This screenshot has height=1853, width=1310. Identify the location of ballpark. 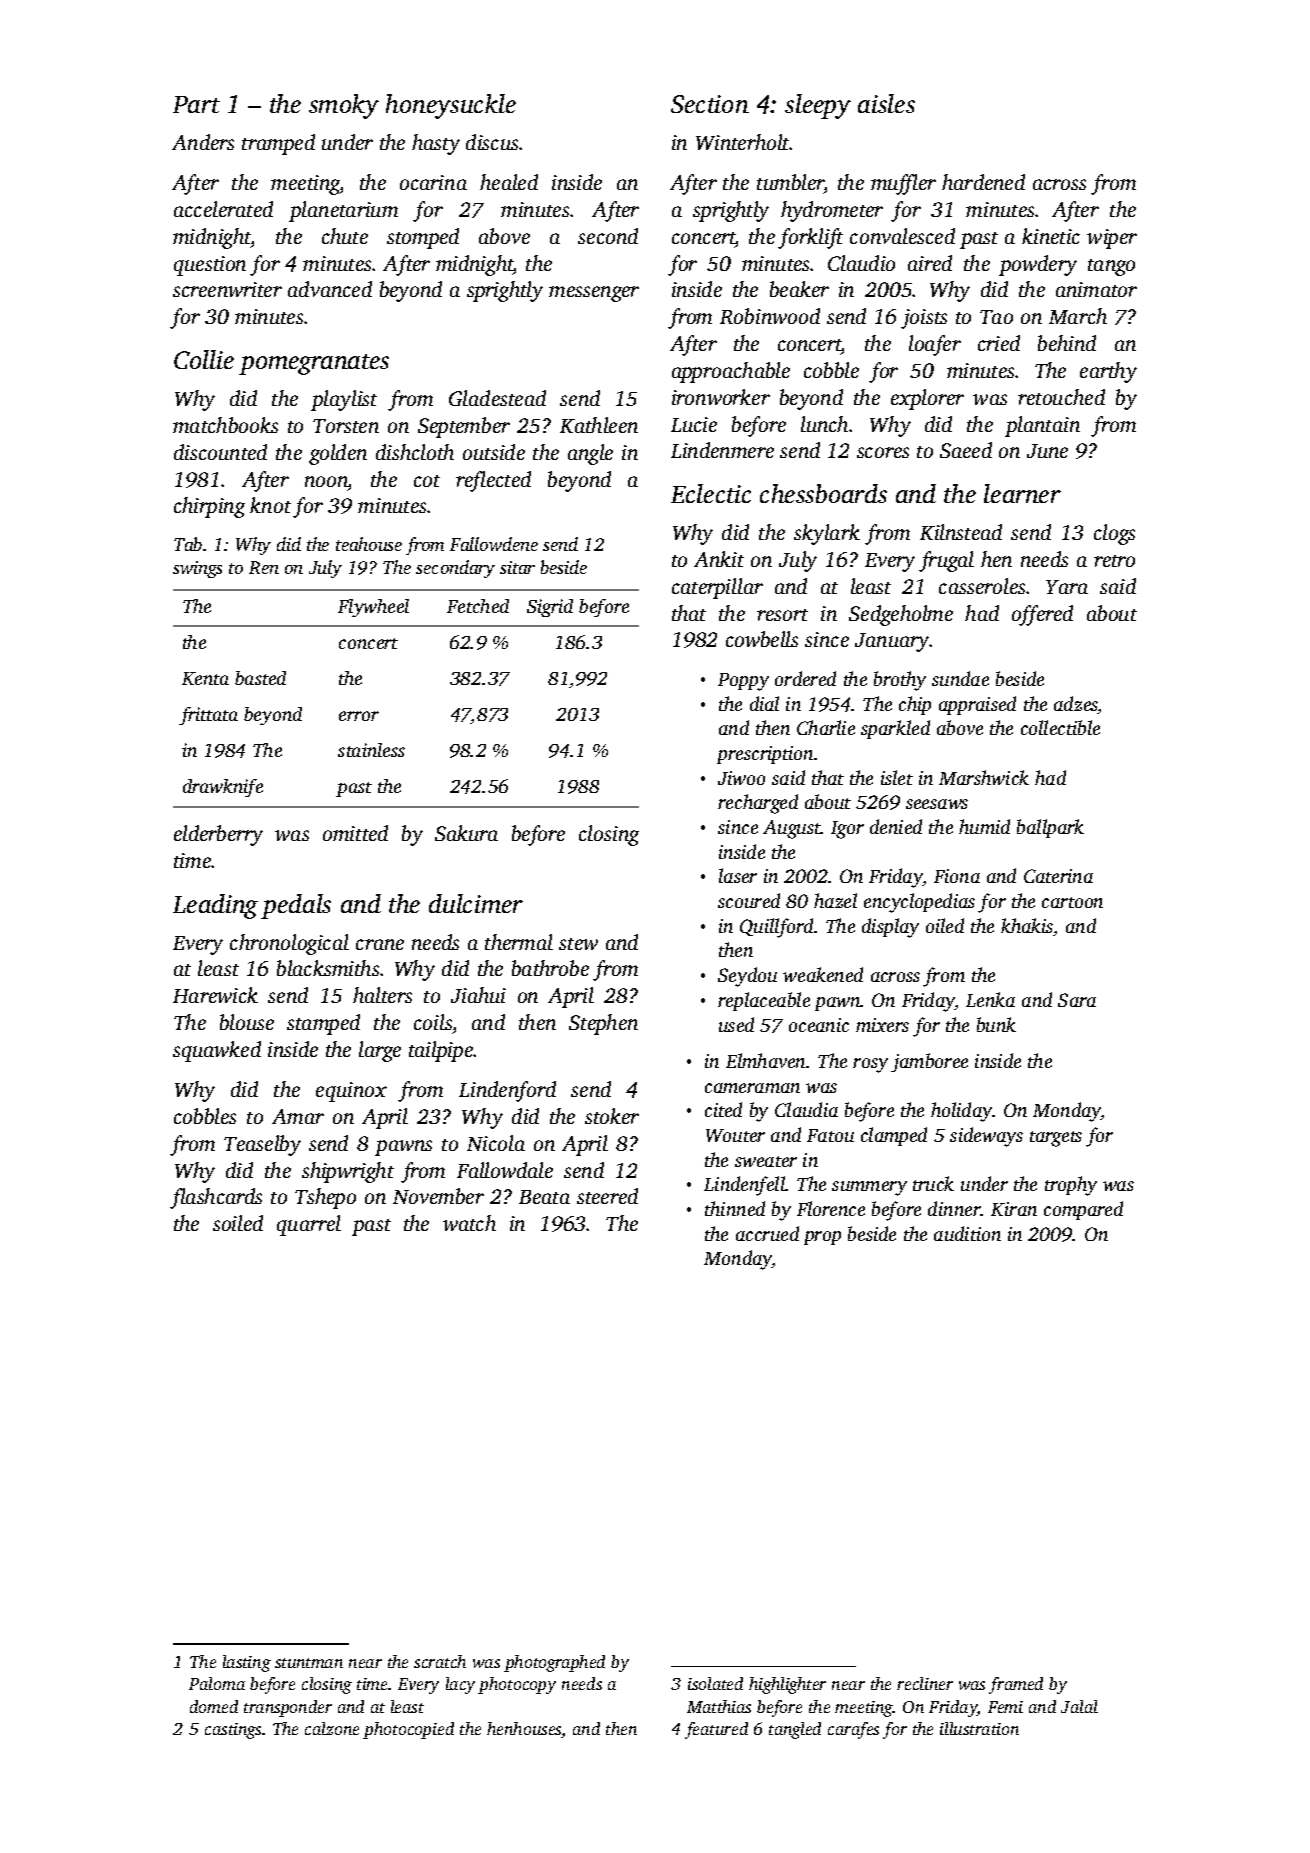
(1050, 828).
